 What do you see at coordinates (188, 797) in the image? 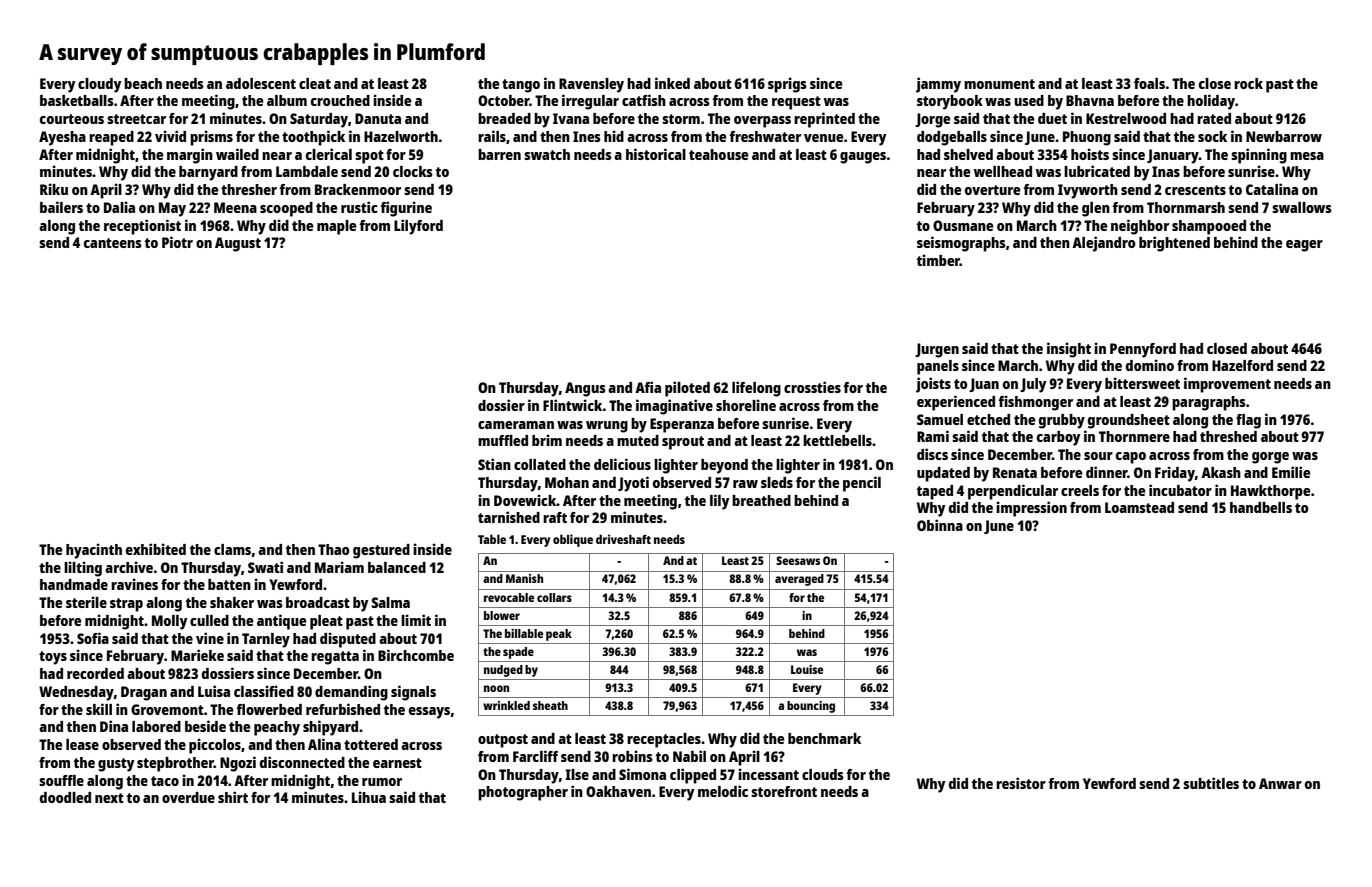
I see `overdue` at bounding box center [188, 797].
